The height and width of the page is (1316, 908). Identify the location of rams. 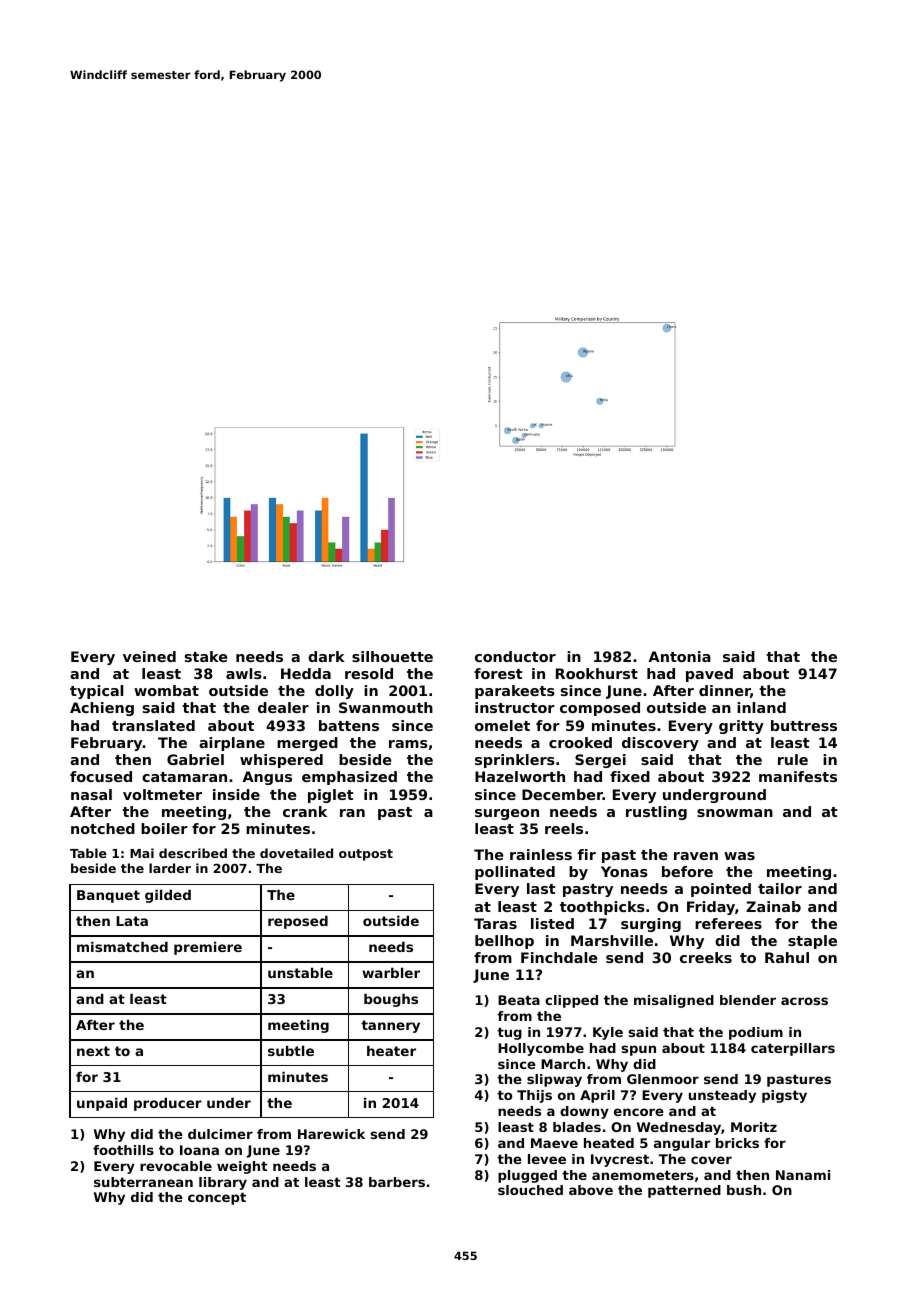
(408, 744).
